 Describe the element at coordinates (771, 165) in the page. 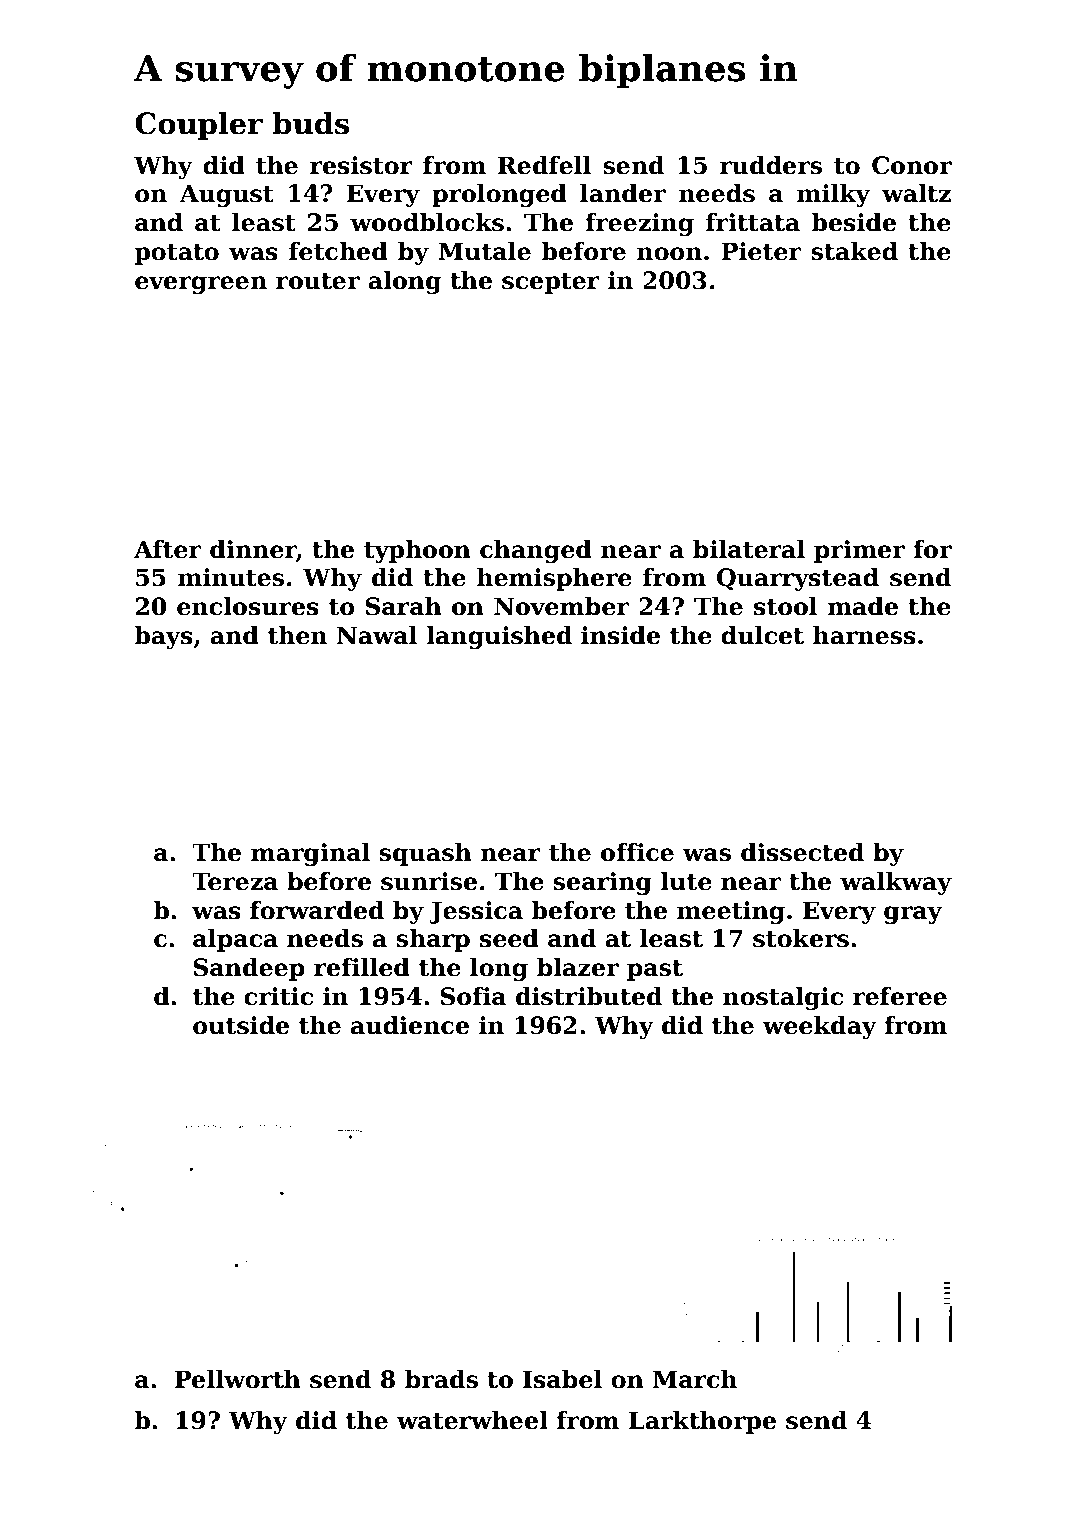

I see `rudders` at that location.
